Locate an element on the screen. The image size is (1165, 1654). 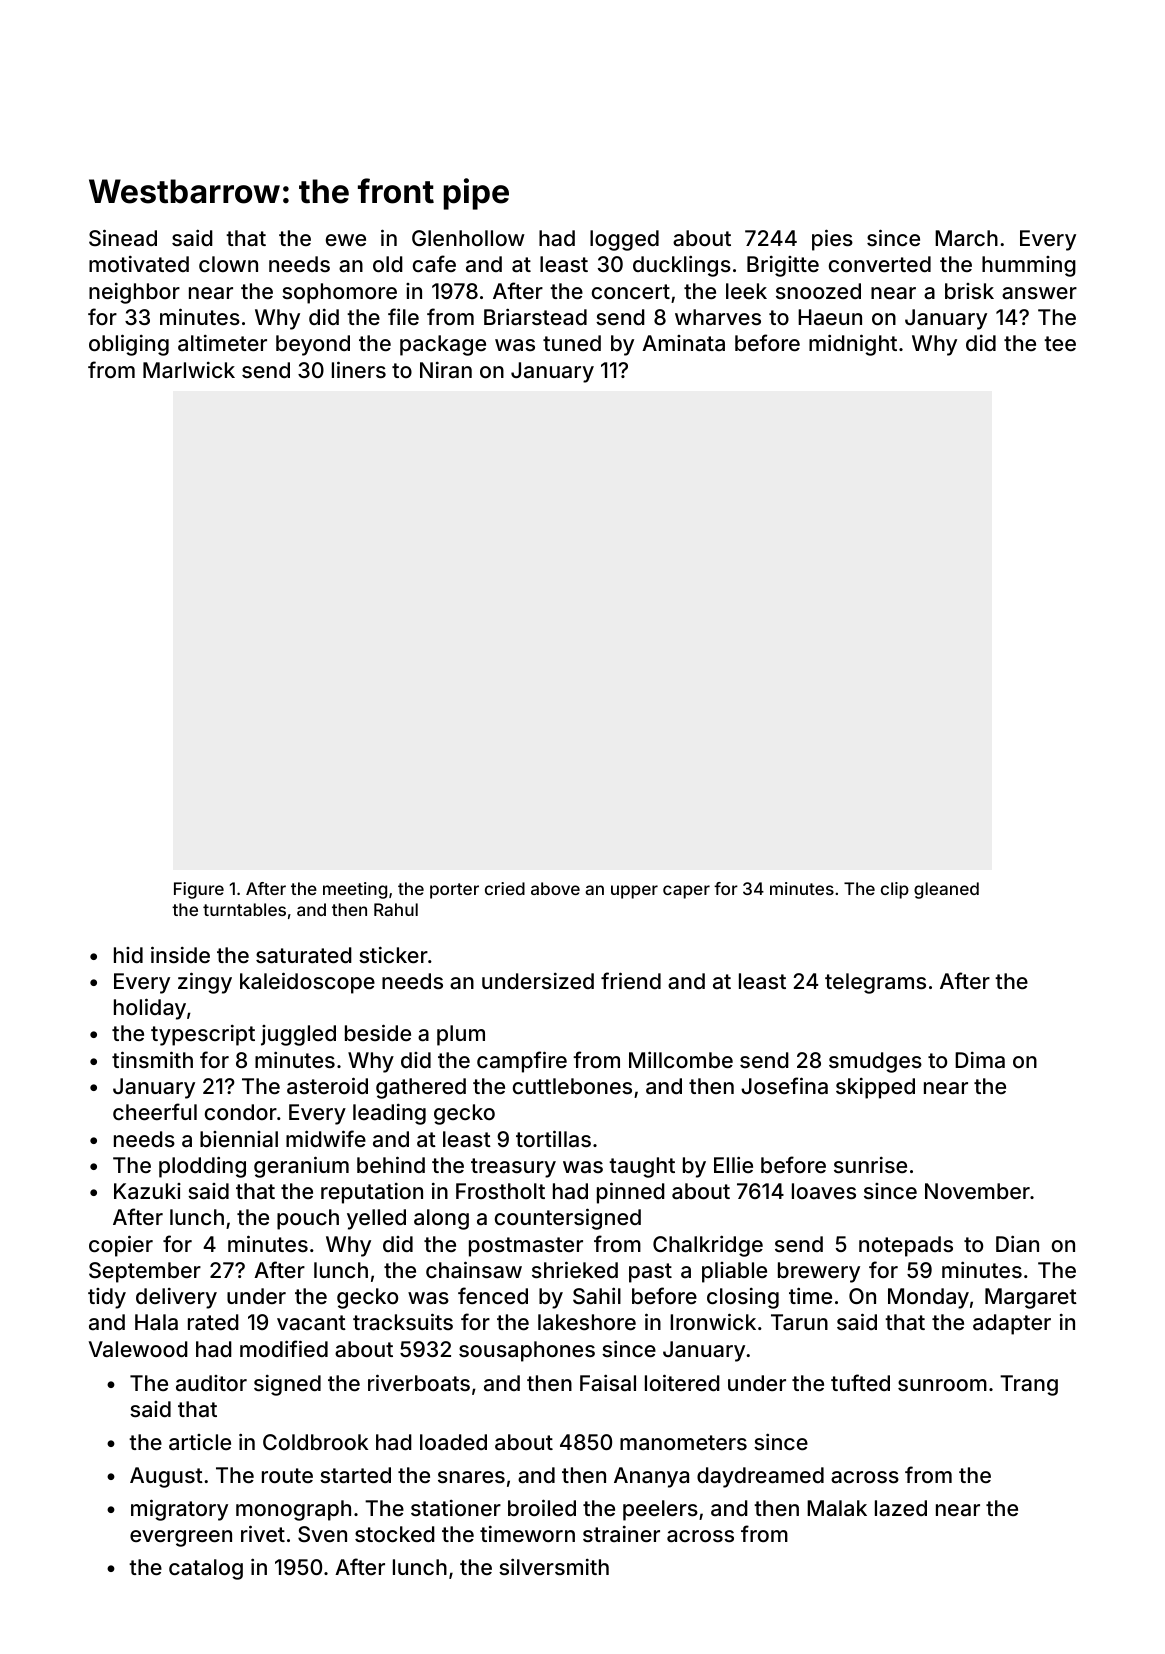
cuttlebones is located at coordinates (572, 1086).
